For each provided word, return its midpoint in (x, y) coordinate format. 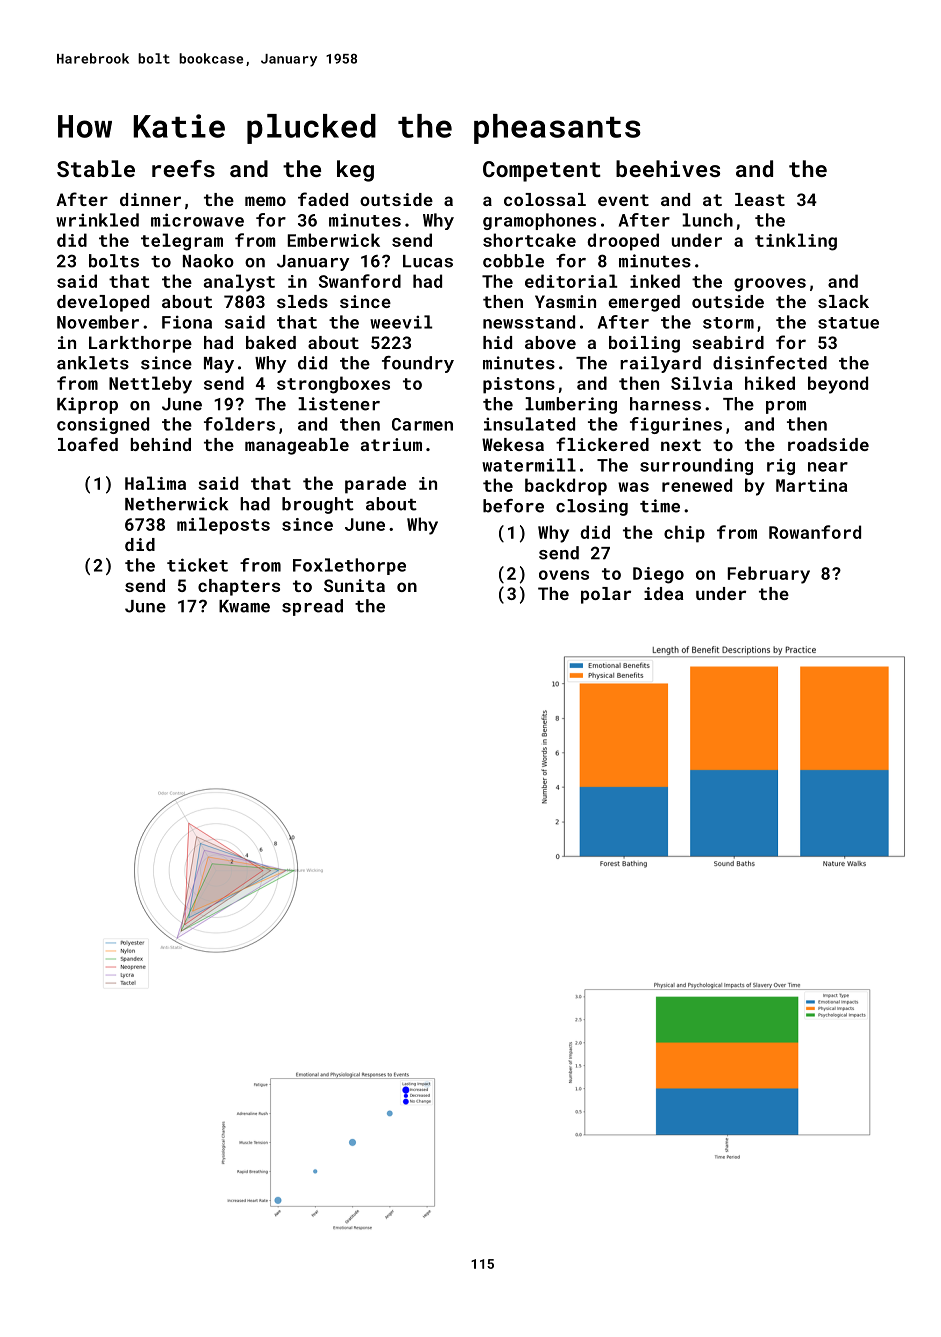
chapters (239, 587)
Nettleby (150, 385)
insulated (529, 424)
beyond (838, 385)
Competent (542, 171)
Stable (96, 168)
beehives (668, 168)
